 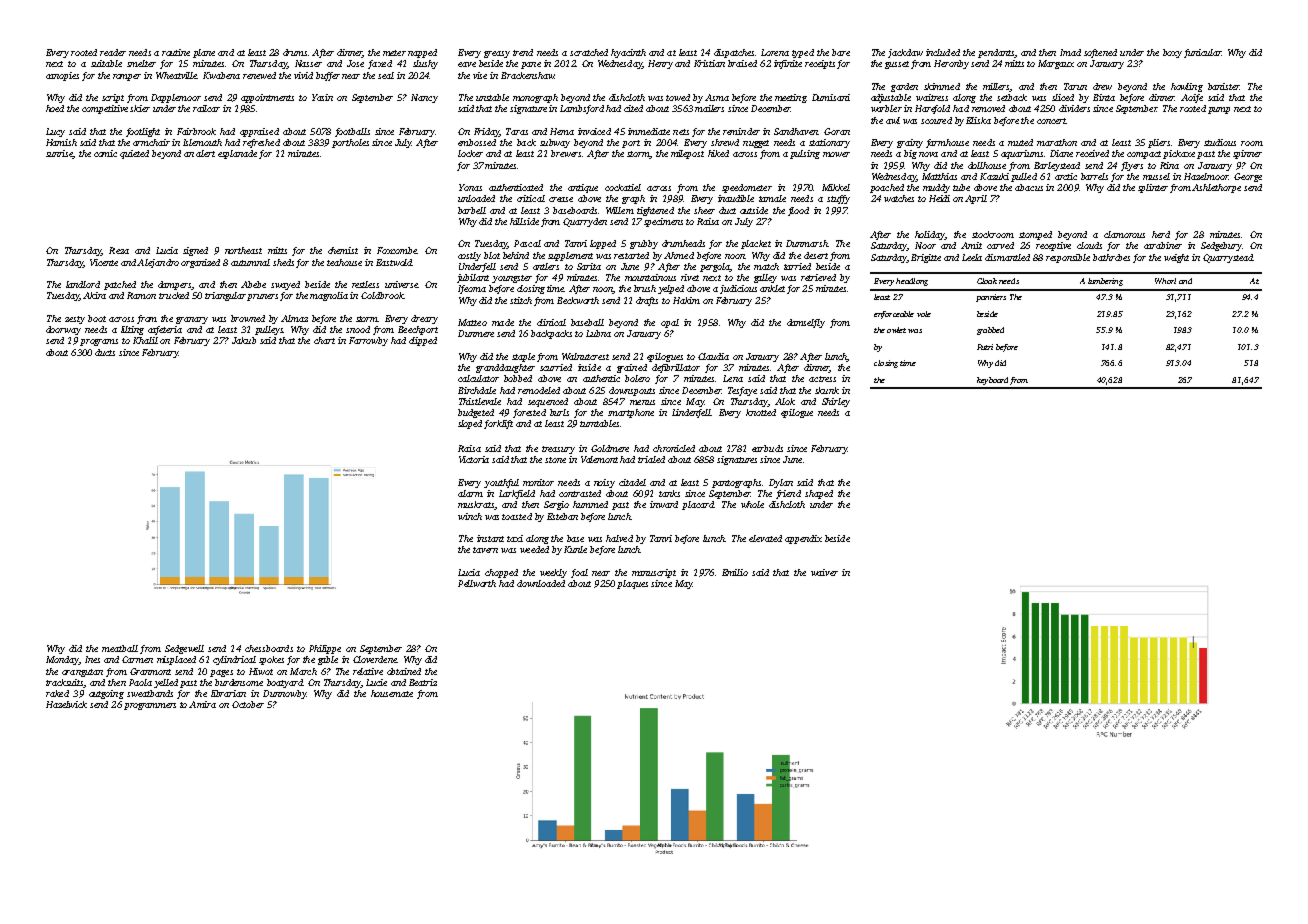 What do you see at coordinates (120, 648) in the document?
I see `meatball` at bounding box center [120, 648].
